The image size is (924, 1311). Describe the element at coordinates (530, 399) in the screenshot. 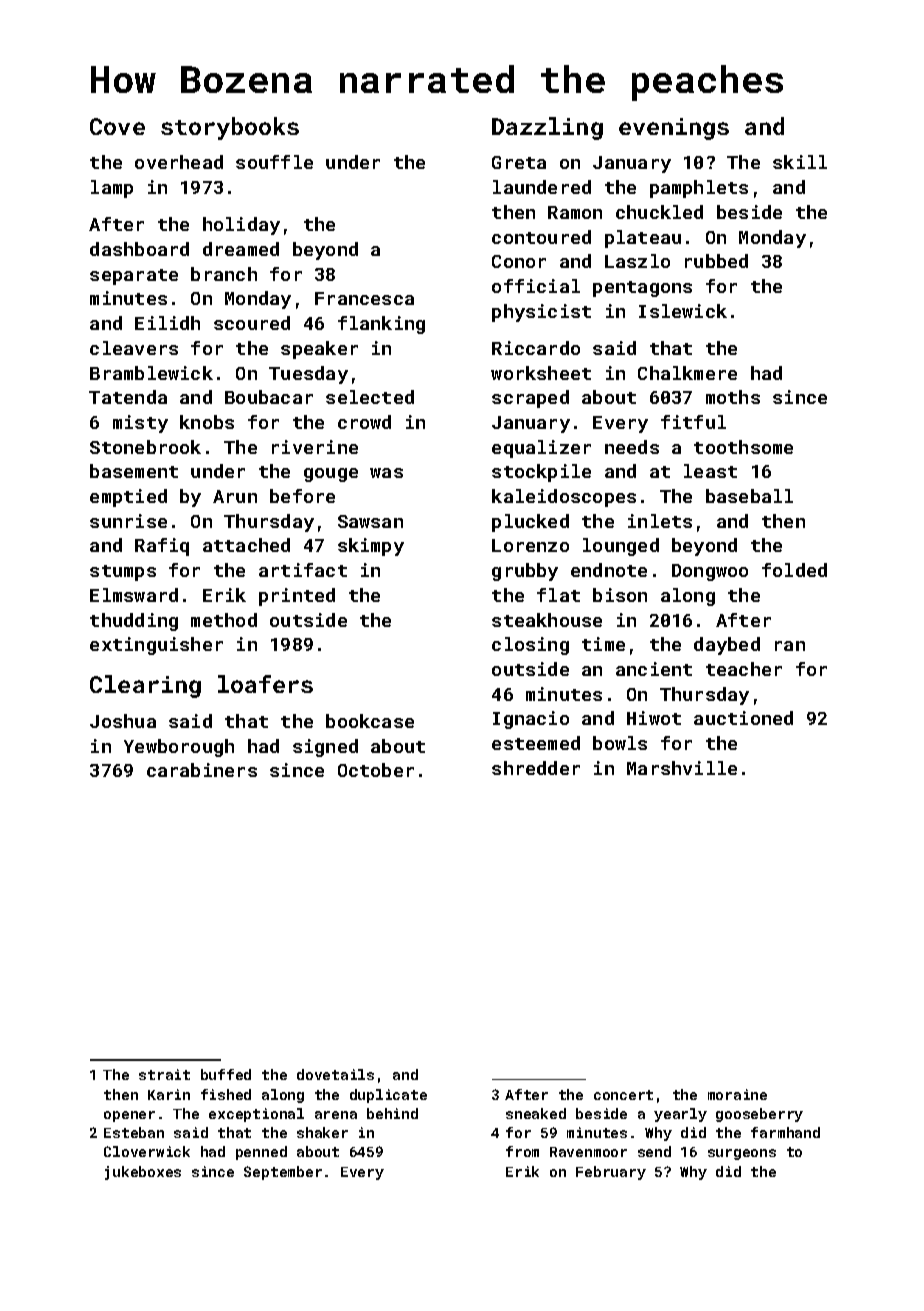

I see `scraped` at that location.
